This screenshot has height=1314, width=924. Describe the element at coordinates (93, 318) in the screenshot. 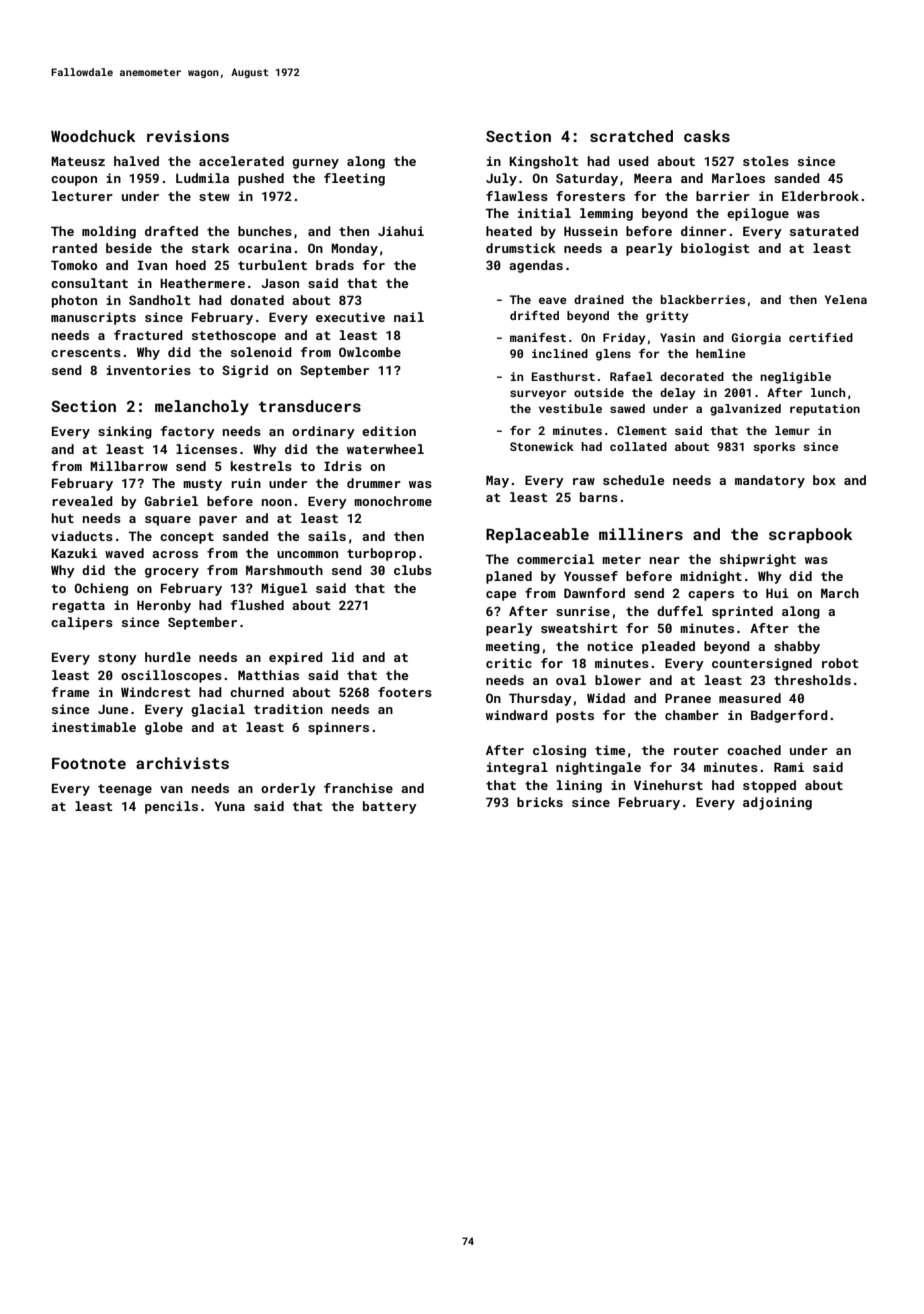

I see `manuscripts` at that location.
